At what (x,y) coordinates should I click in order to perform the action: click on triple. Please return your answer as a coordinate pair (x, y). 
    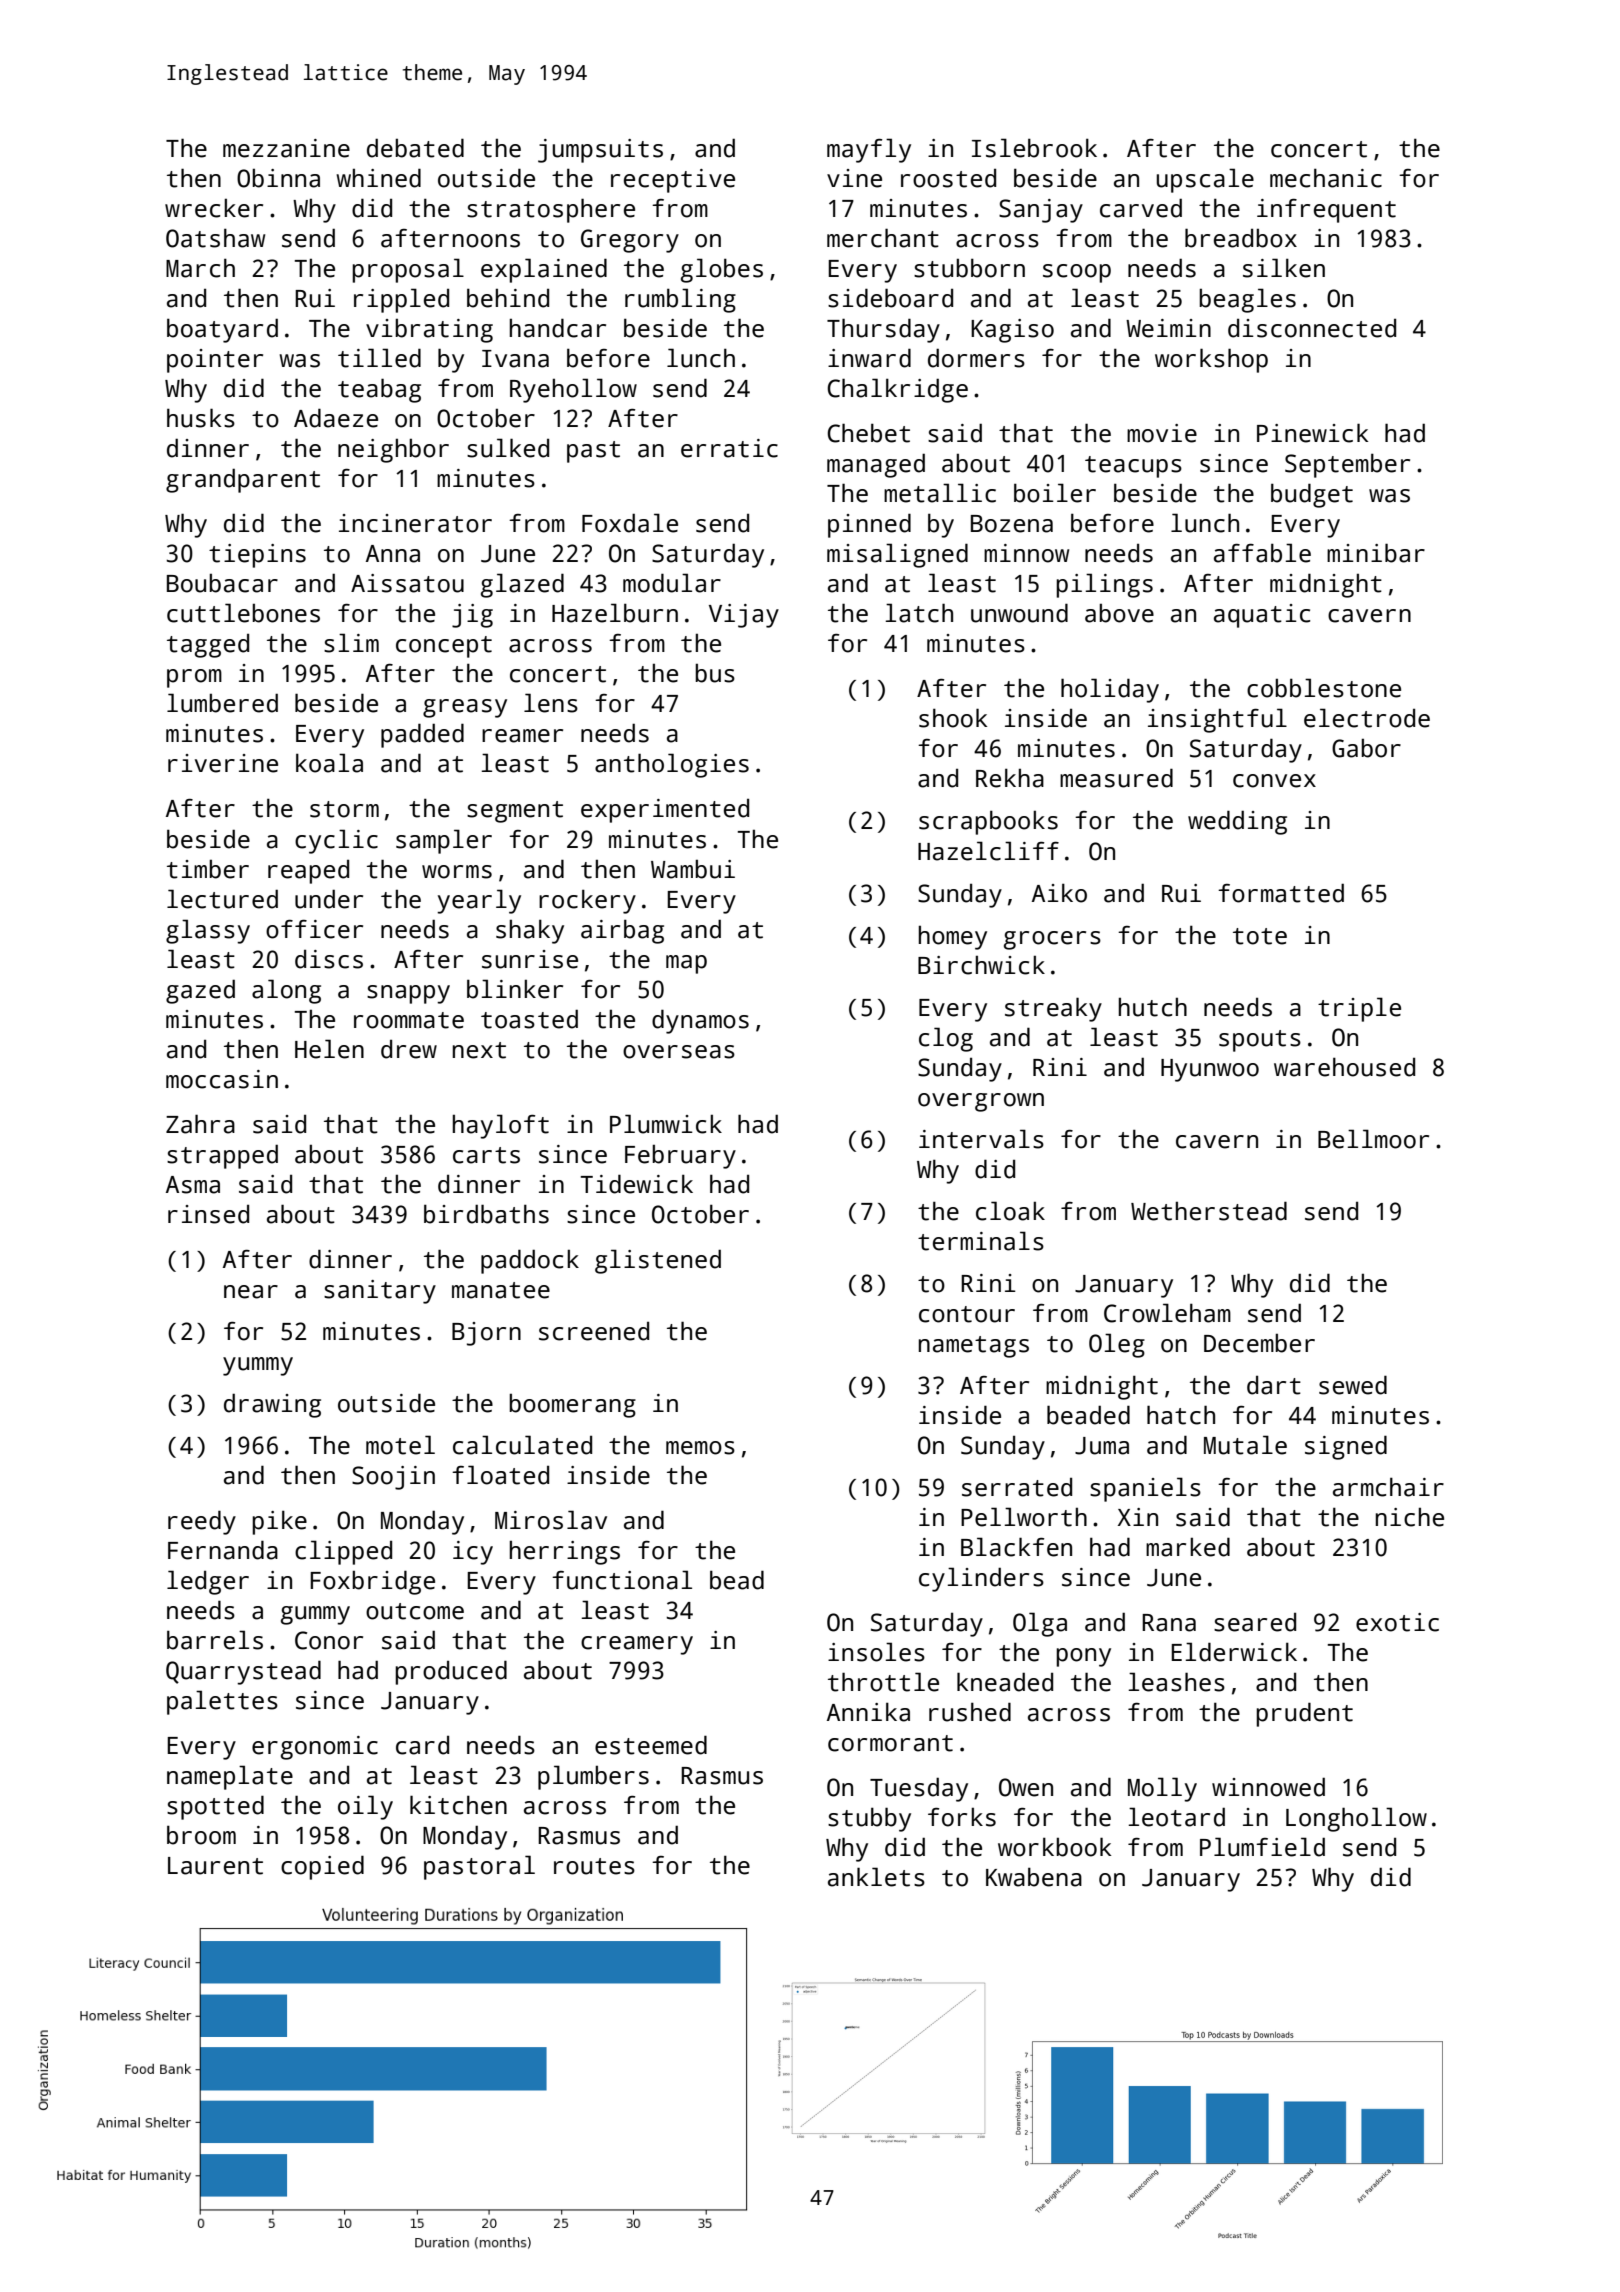
    Looking at the image, I should click on (1359, 1009).
